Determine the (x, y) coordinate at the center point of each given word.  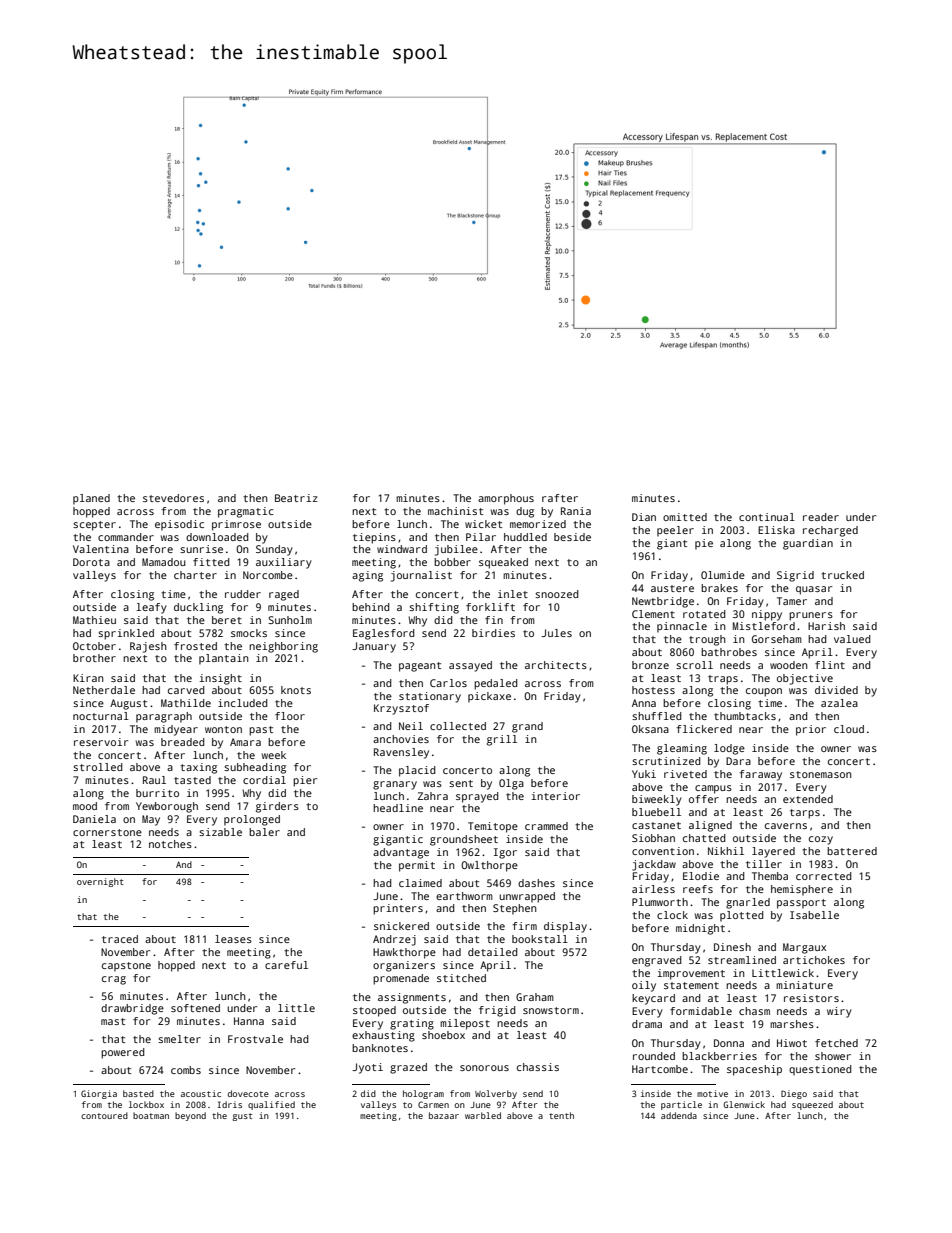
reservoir (101, 742)
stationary (430, 697)
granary (395, 785)
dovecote (248, 1093)
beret (227, 620)
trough (707, 640)
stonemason (821, 774)
